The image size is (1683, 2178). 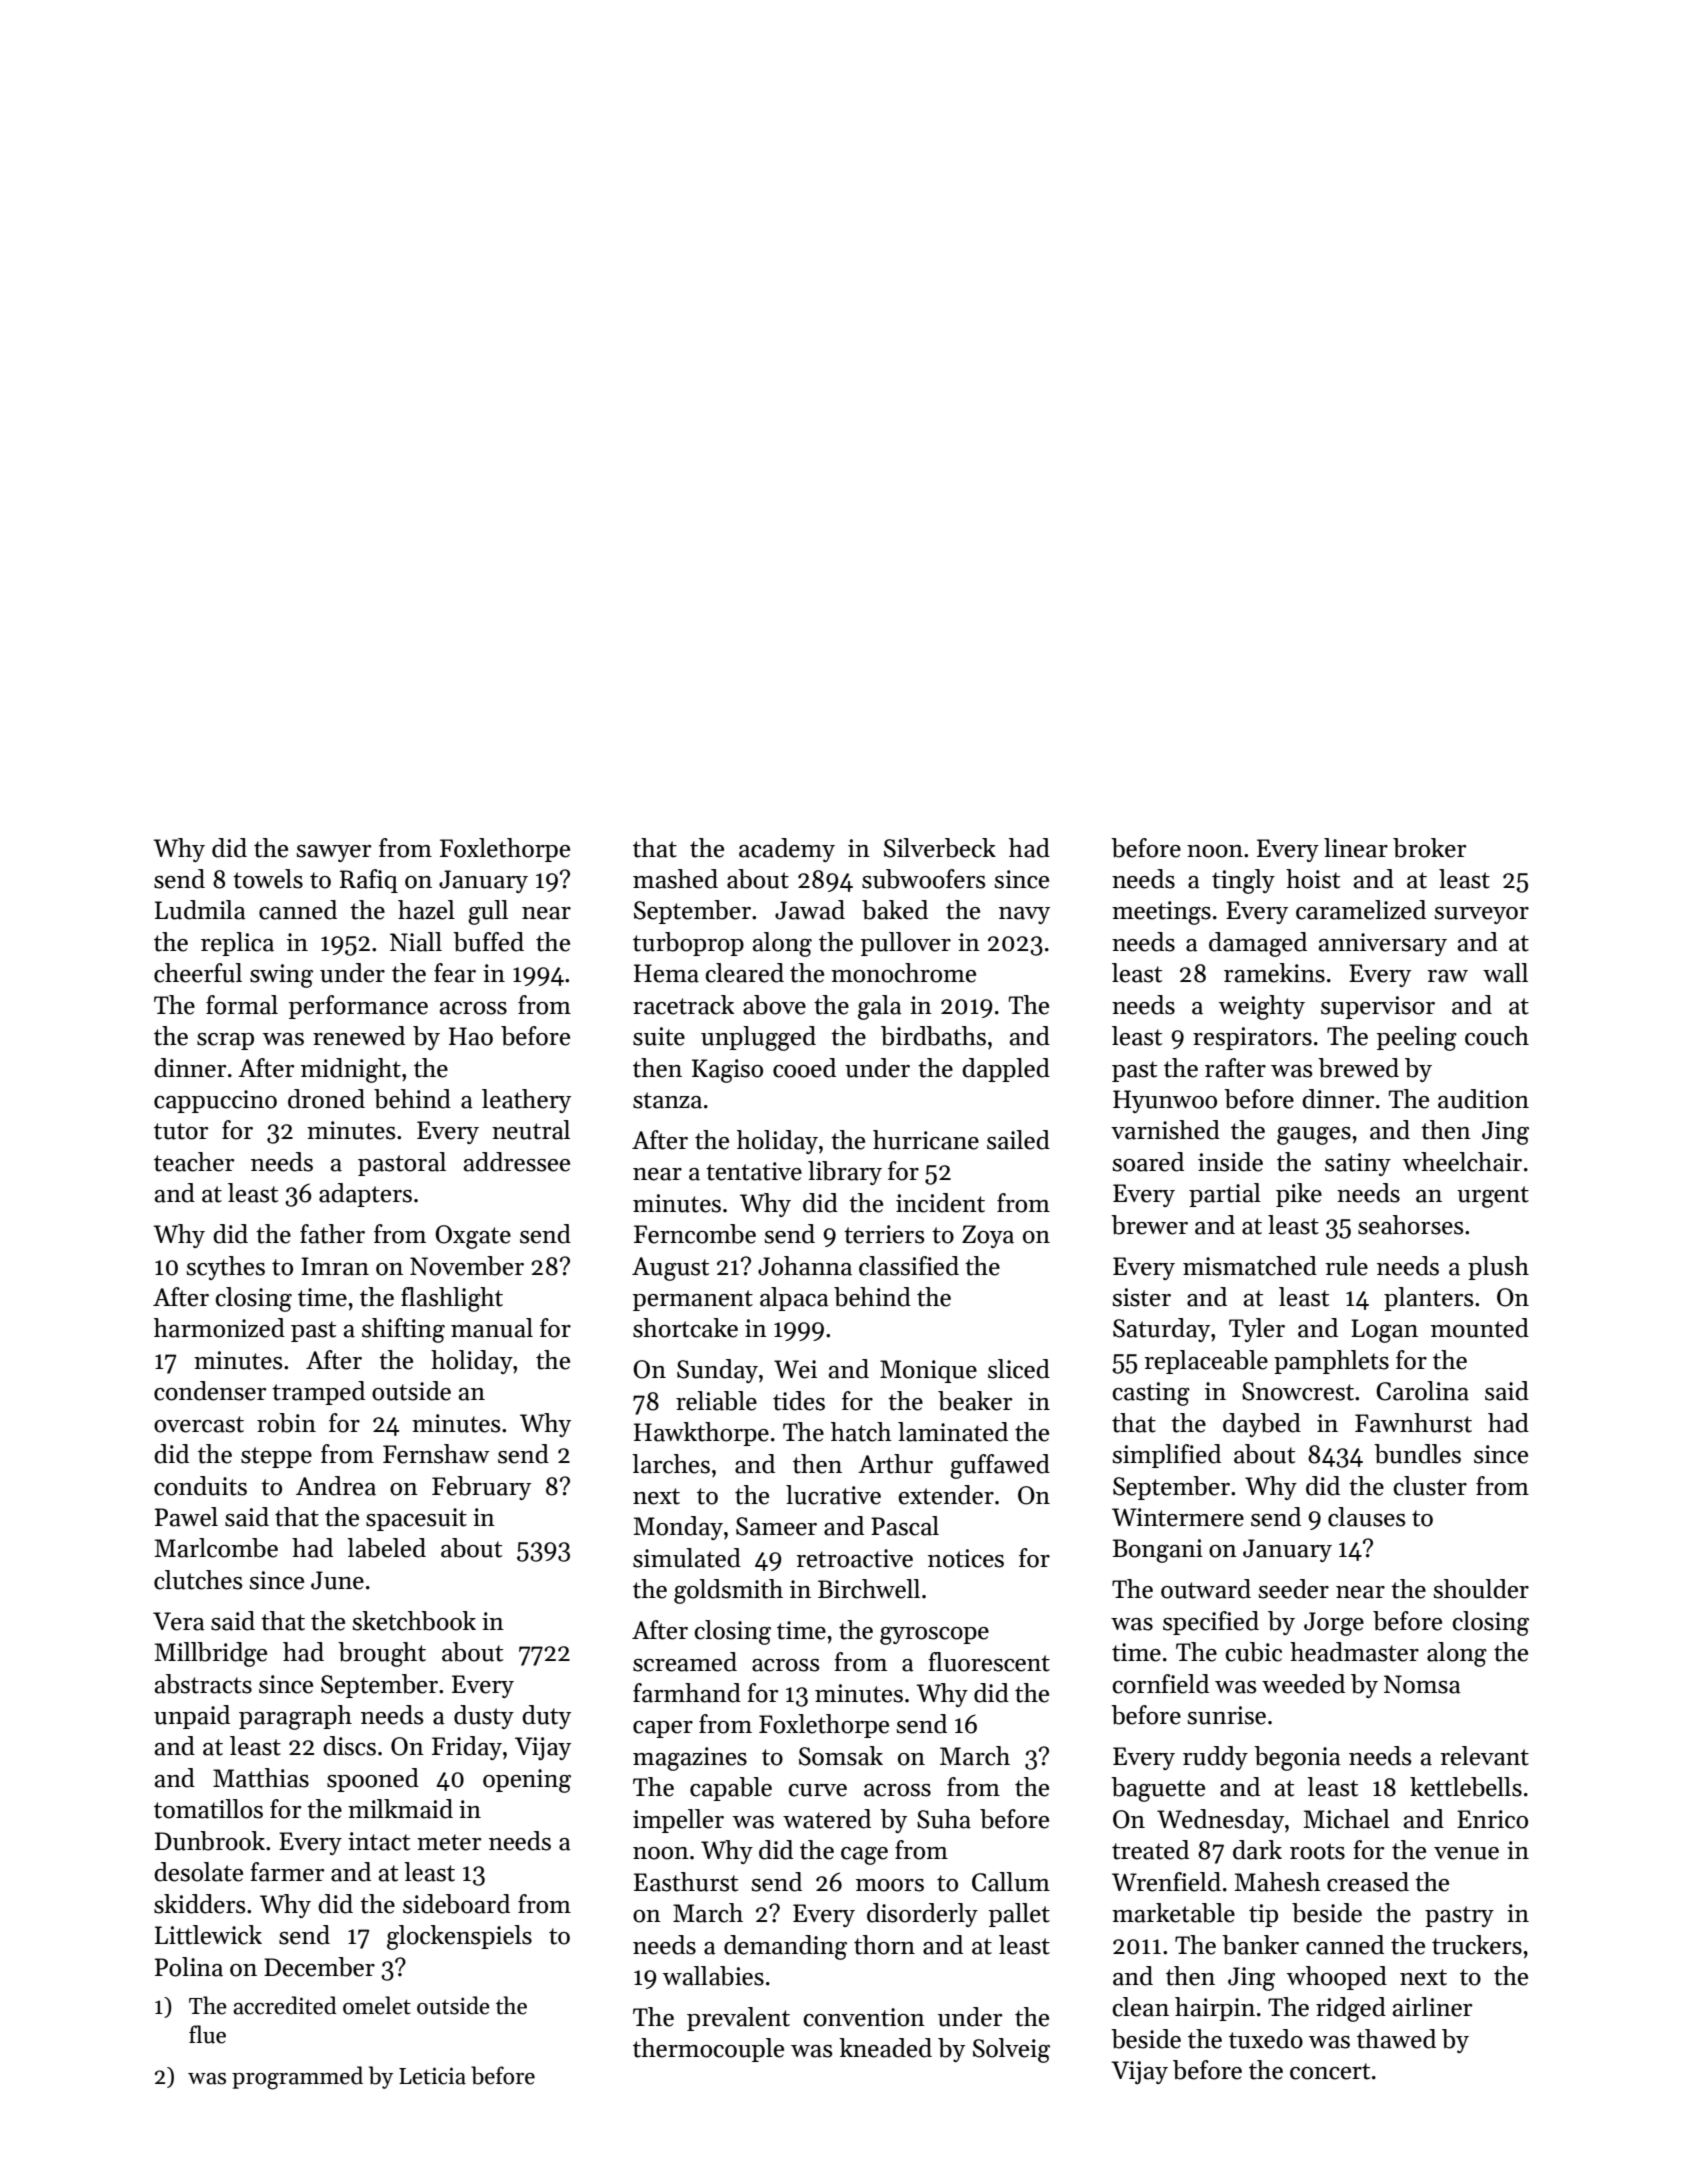 I want to click on overcast, so click(x=199, y=1424).
